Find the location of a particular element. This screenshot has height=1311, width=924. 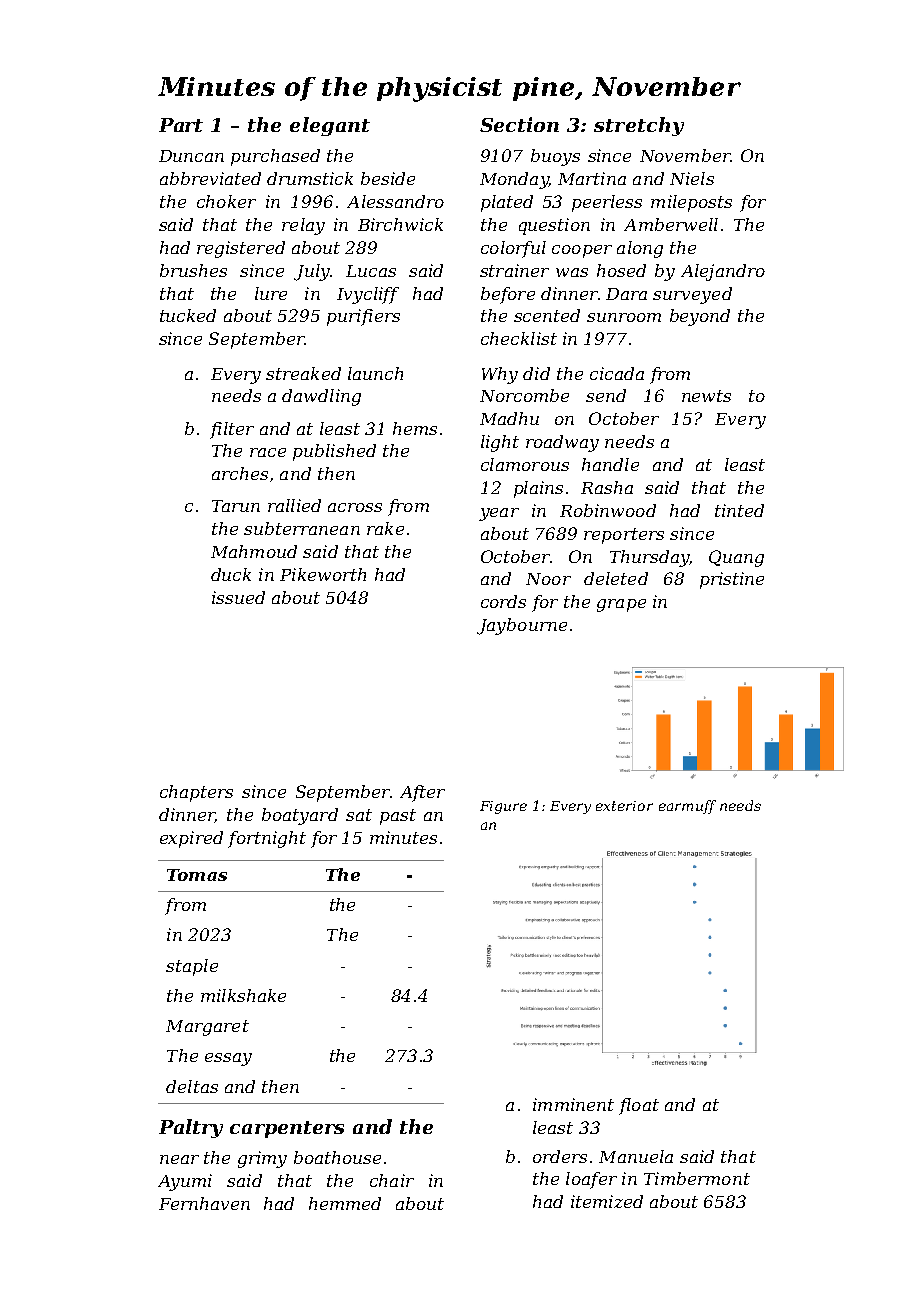

brushes is located at coordinates (193, 270).
